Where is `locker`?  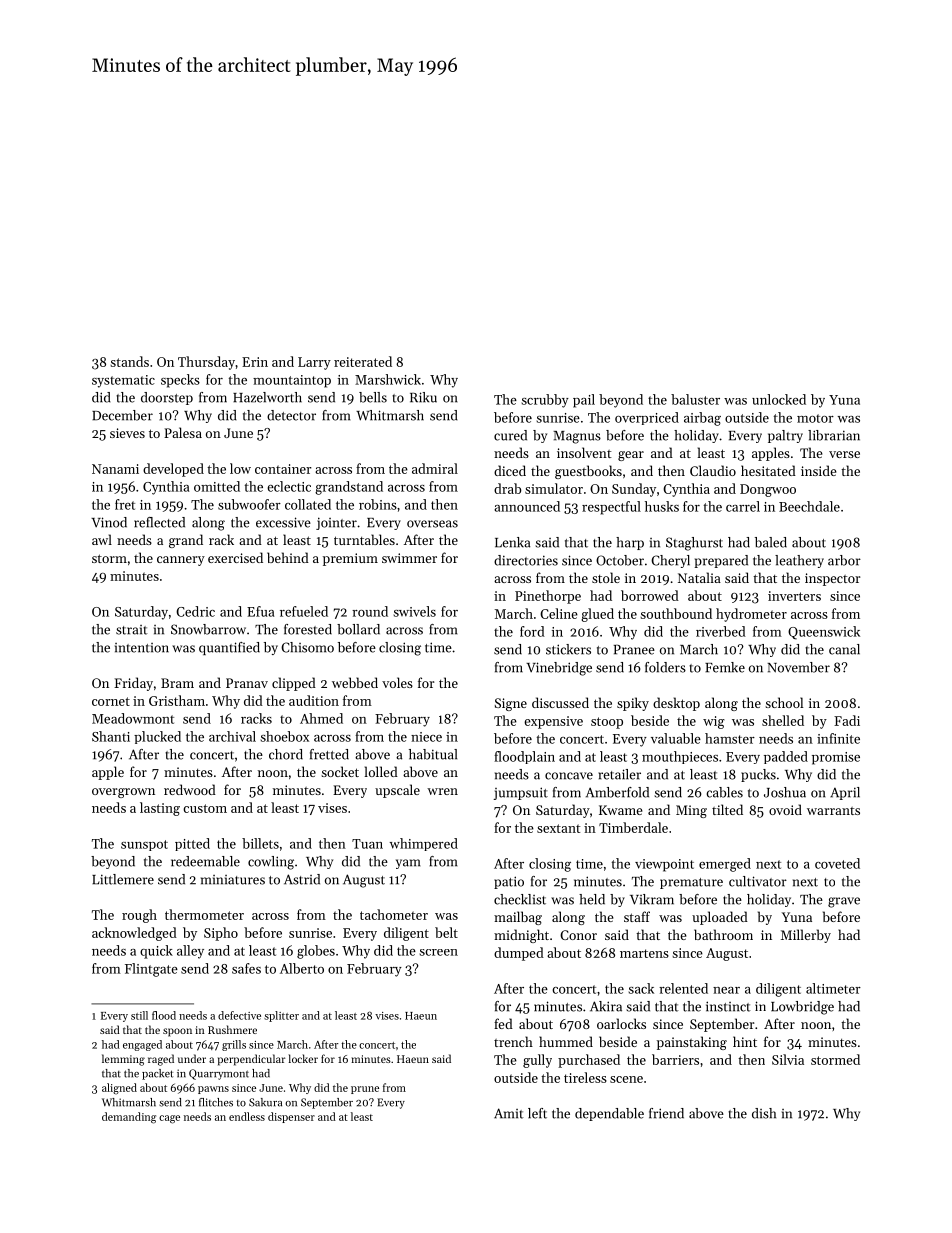 locker is located at coordinates (303, 1058).
